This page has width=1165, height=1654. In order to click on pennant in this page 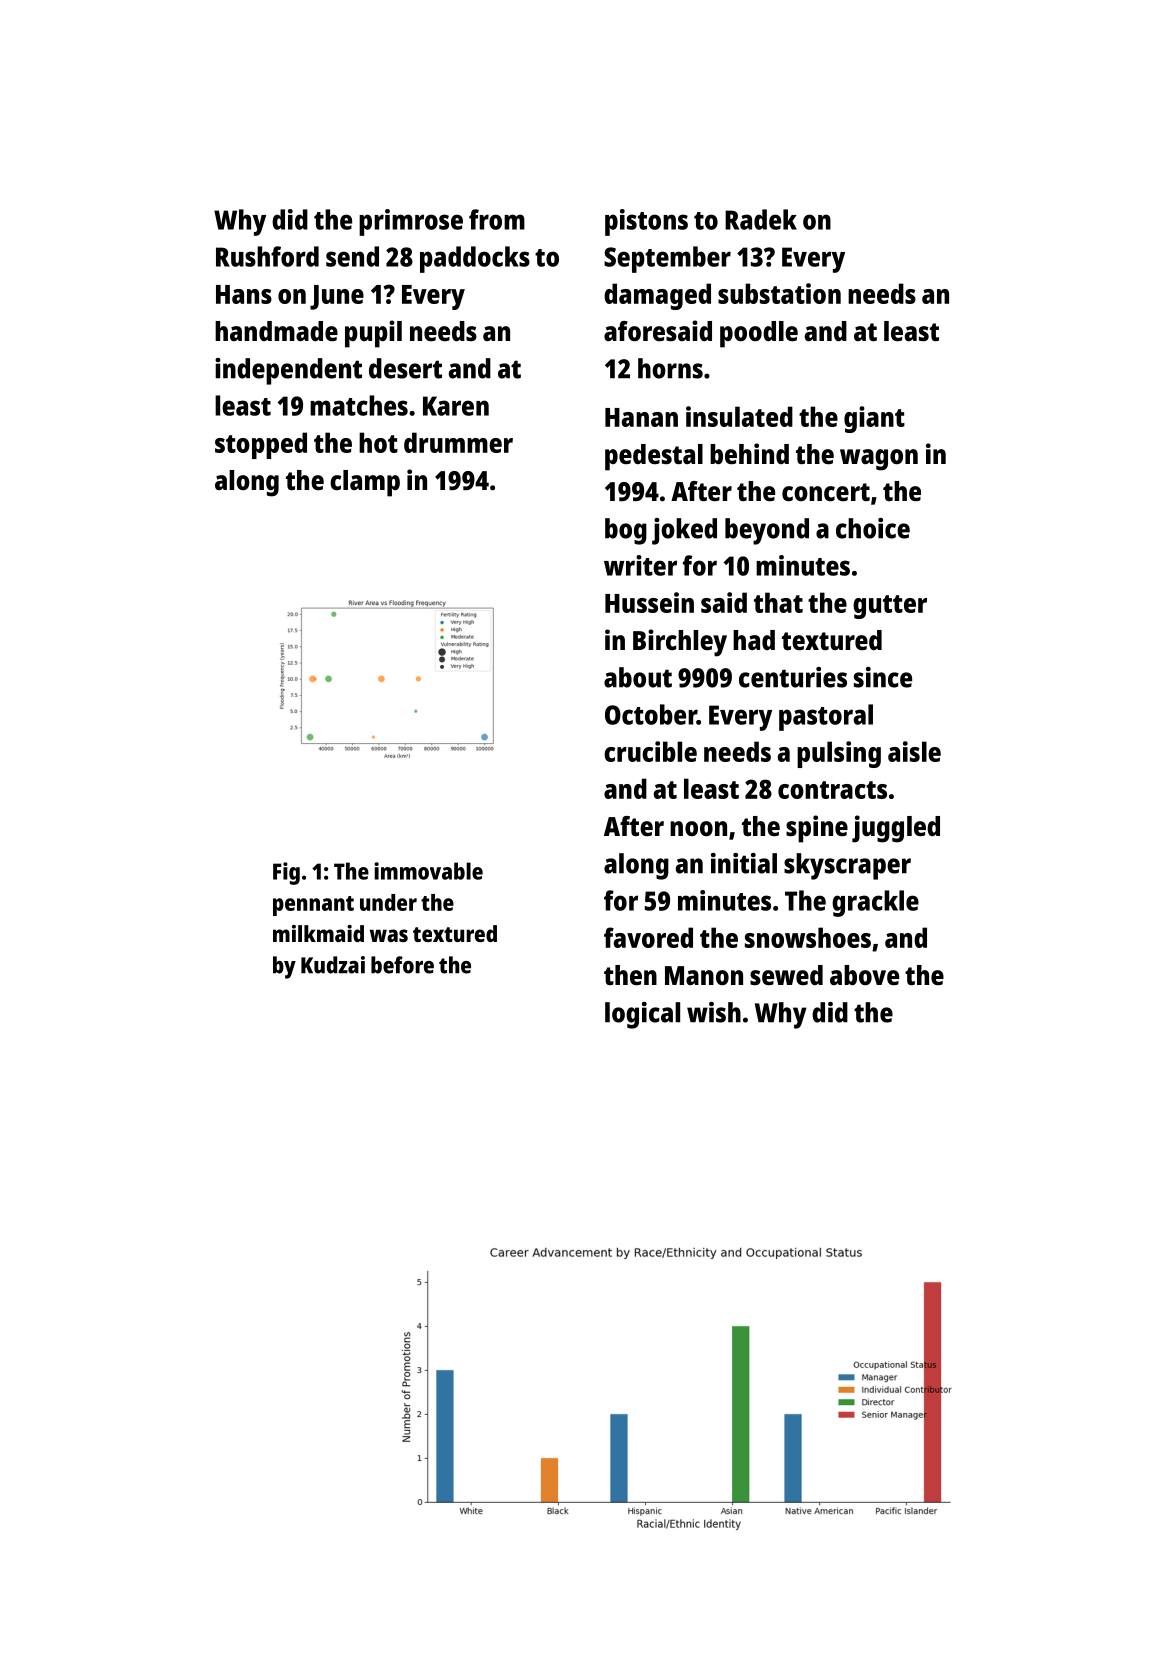, I will do `click(313, 906)`.
